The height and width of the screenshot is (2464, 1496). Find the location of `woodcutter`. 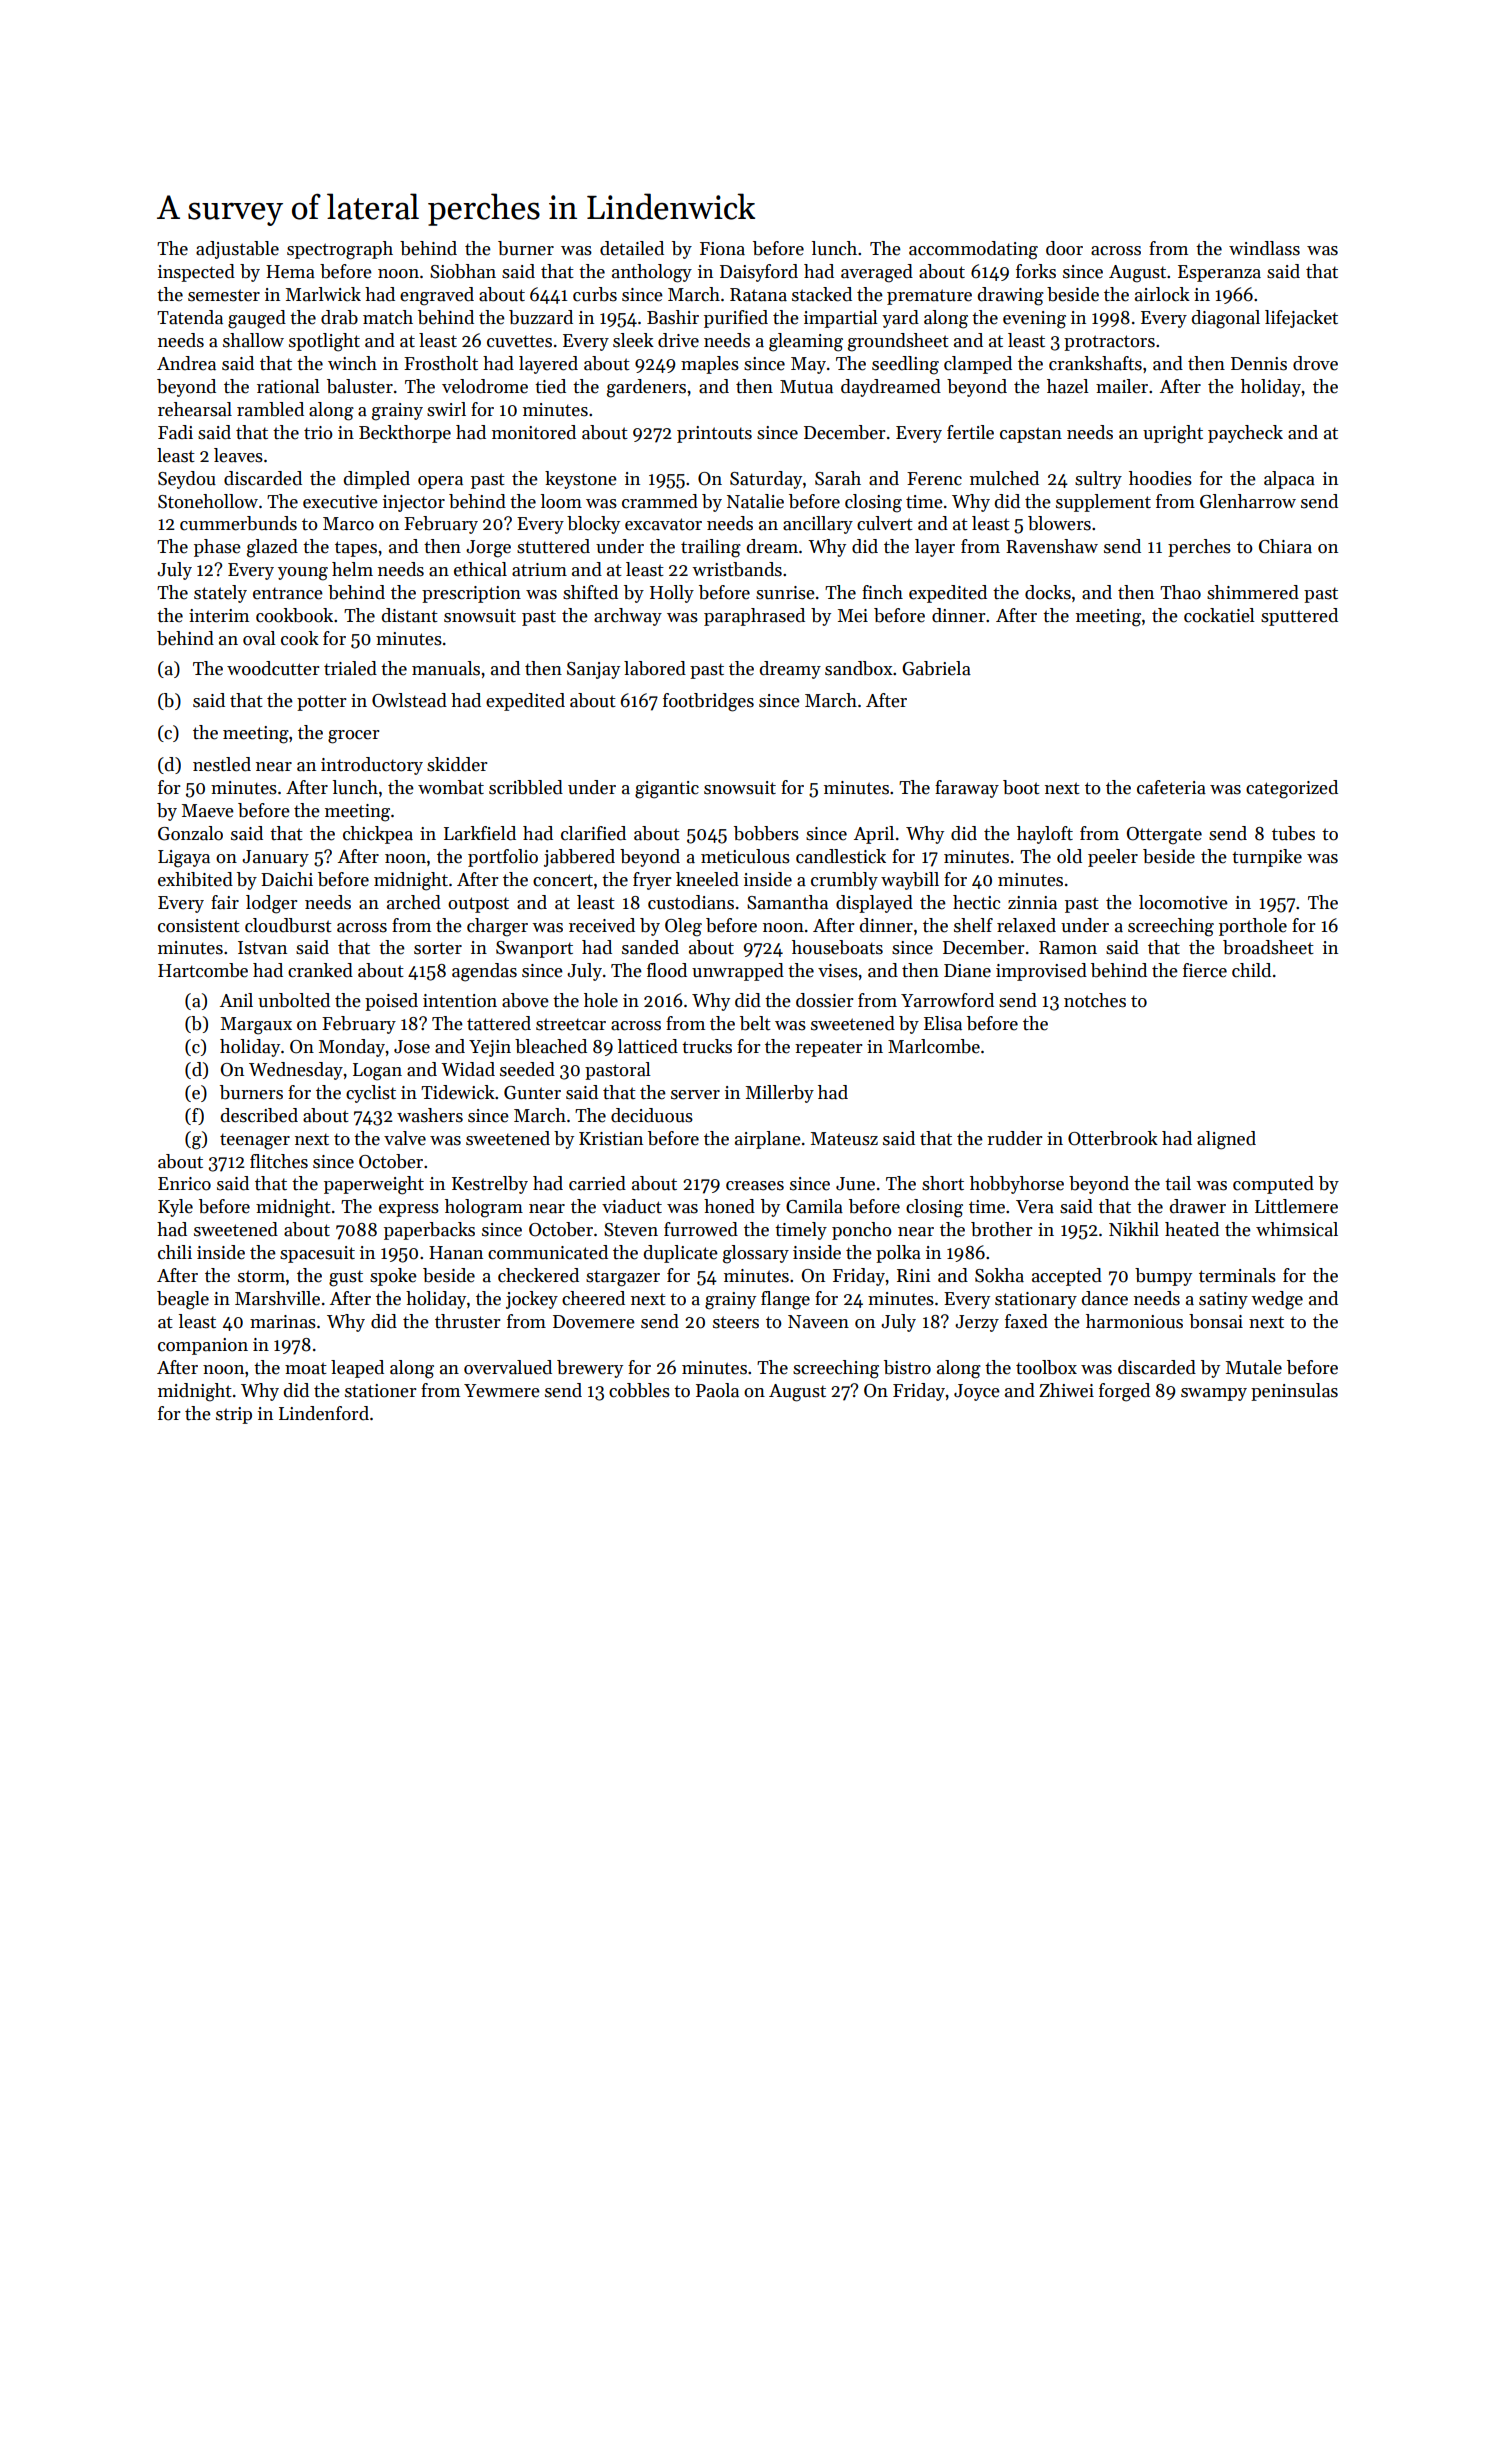

woodcutter is located at coordinates (273, 668).
